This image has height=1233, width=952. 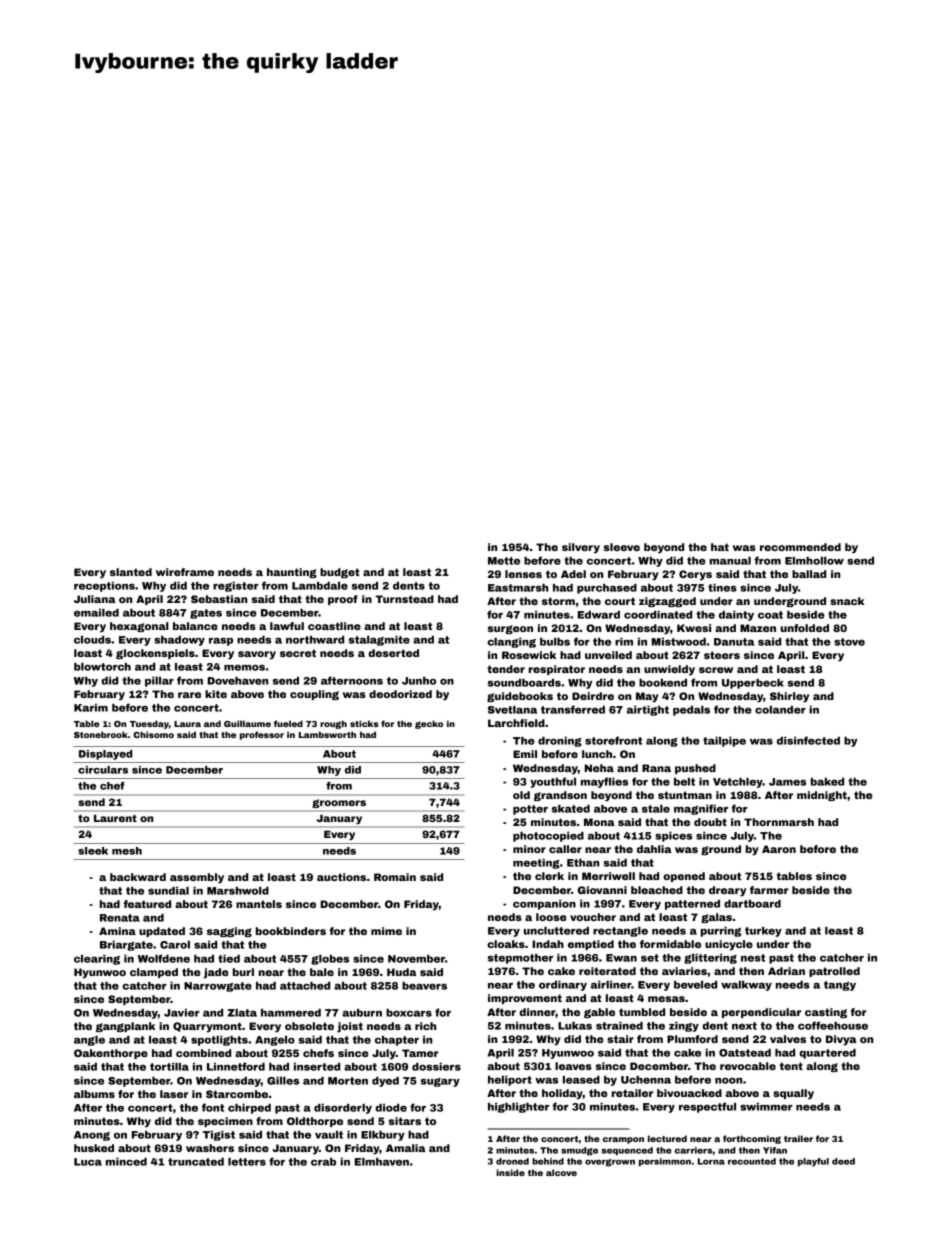 What do you see at coordinates (131, 572) in the image?
I see `slanted` at bounding box center [131, 572].
